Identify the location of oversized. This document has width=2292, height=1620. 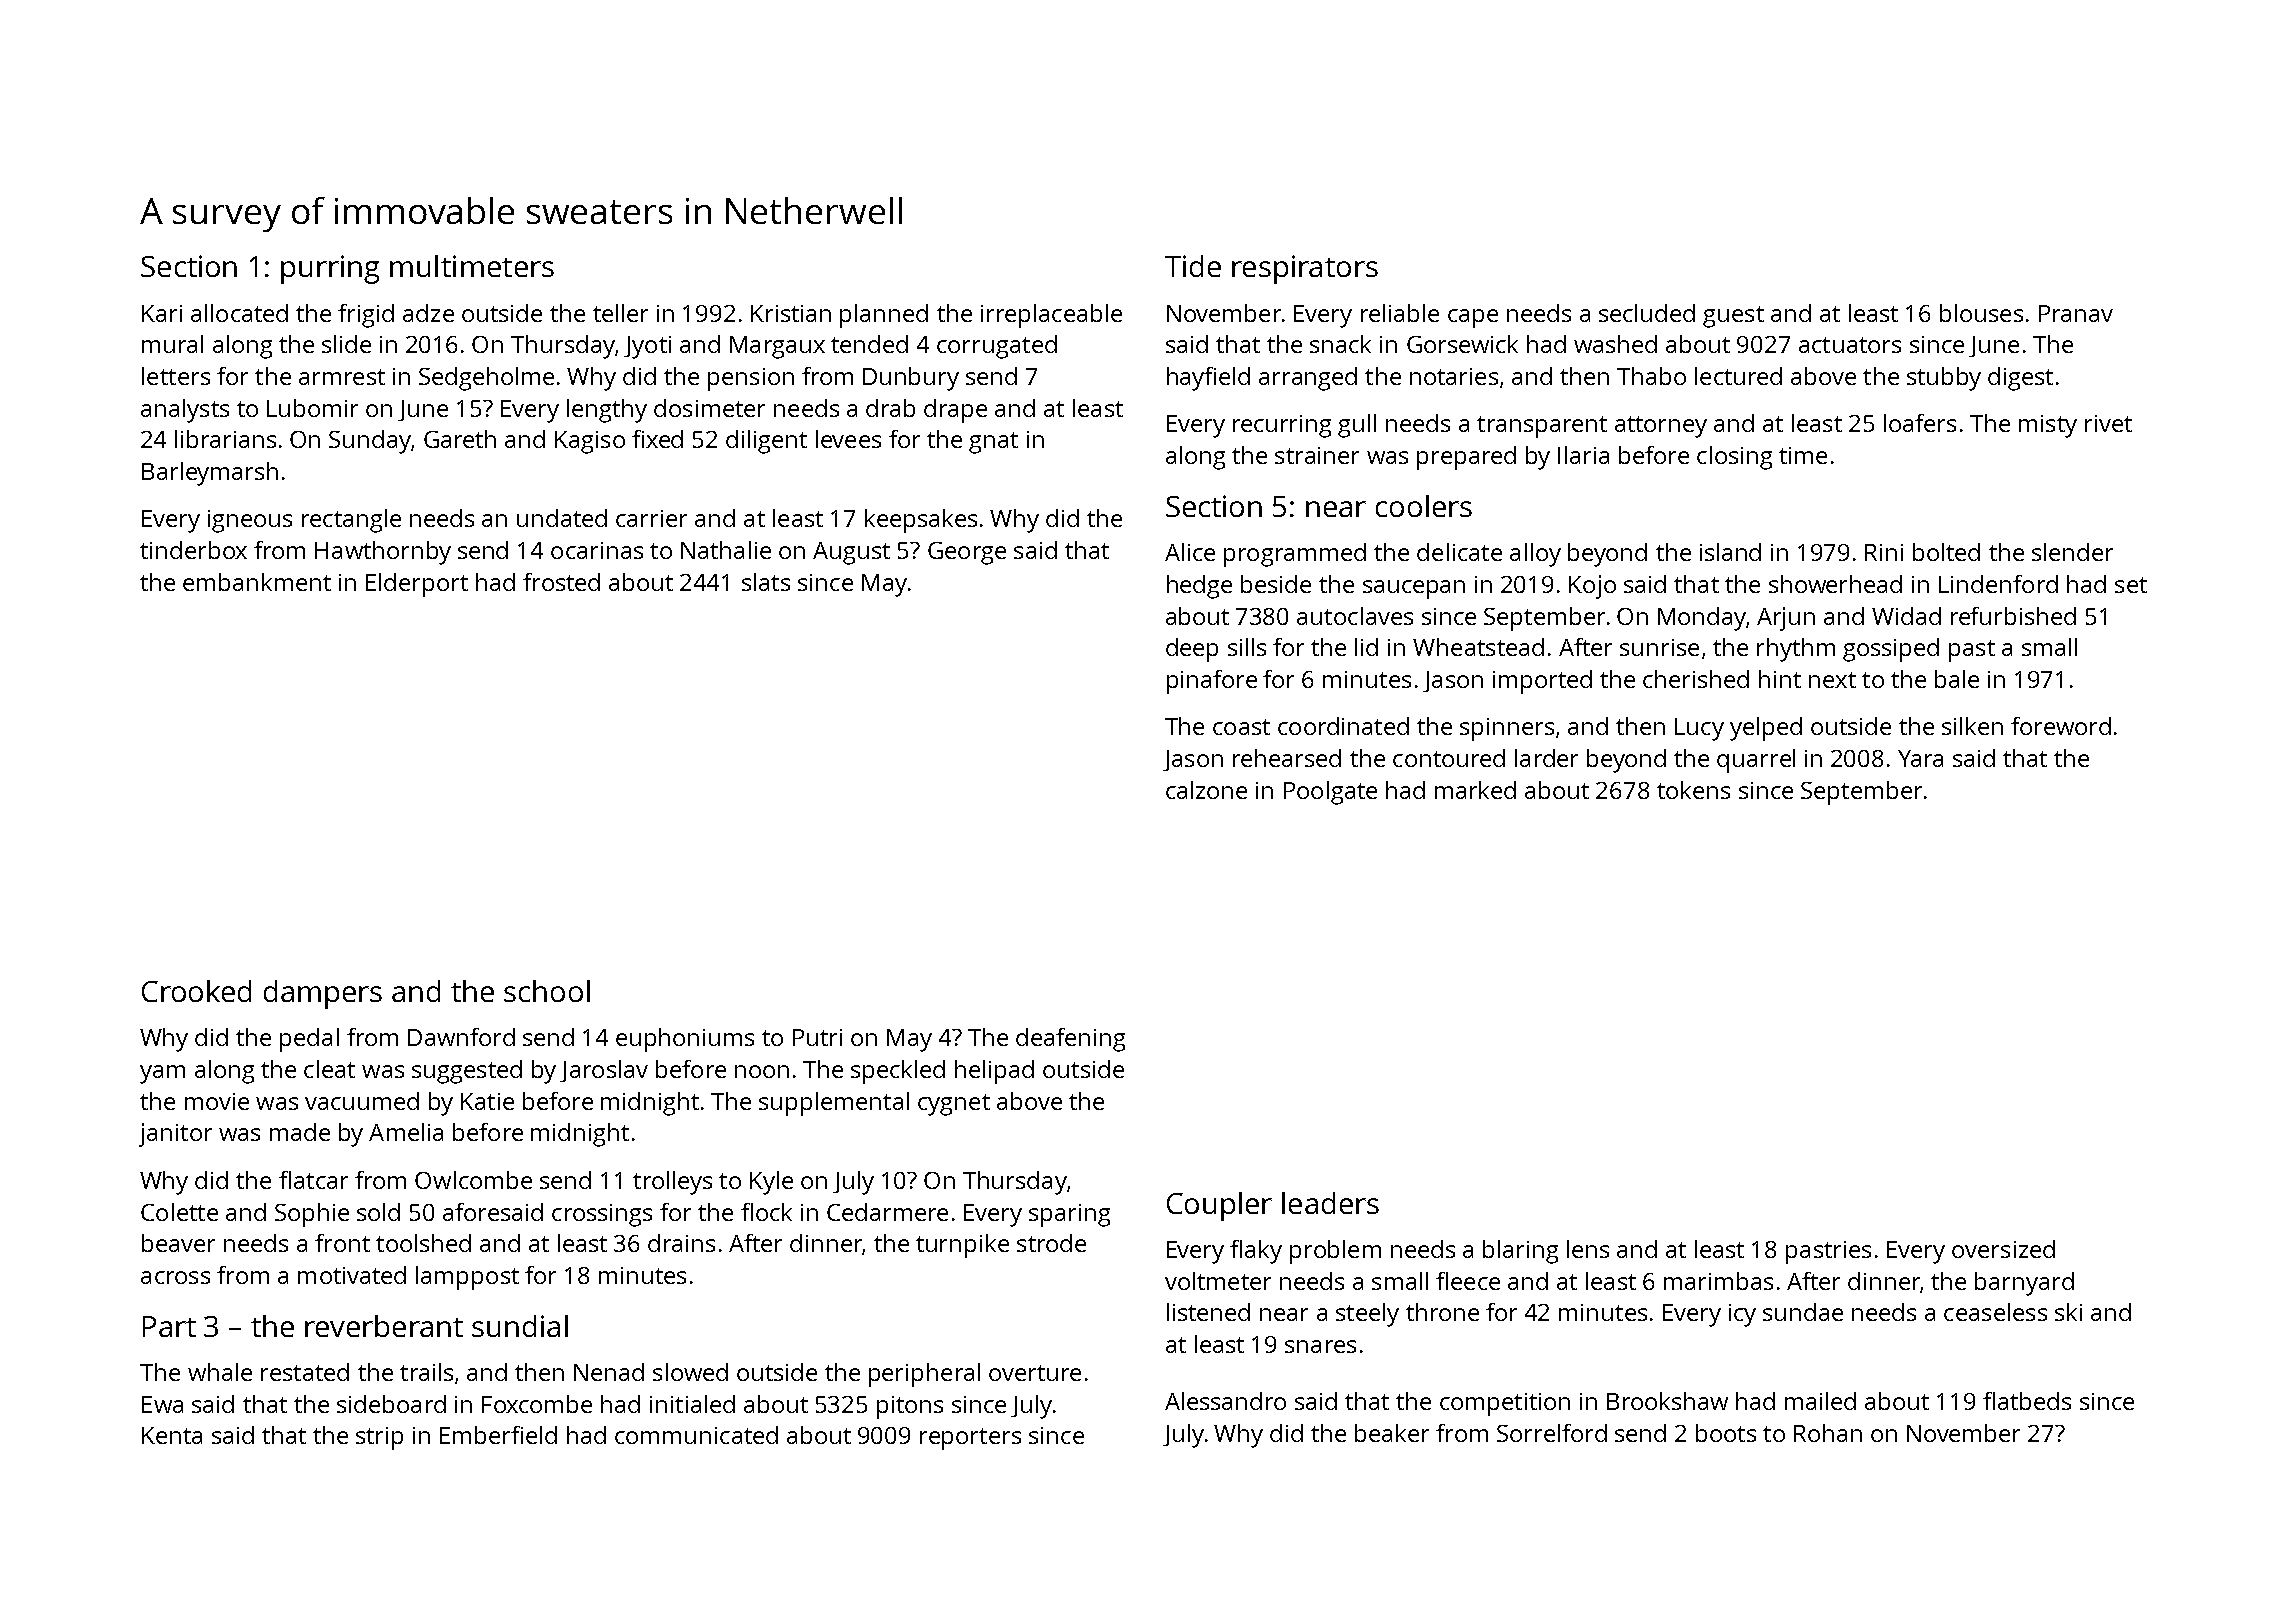
(2003, 1249).
